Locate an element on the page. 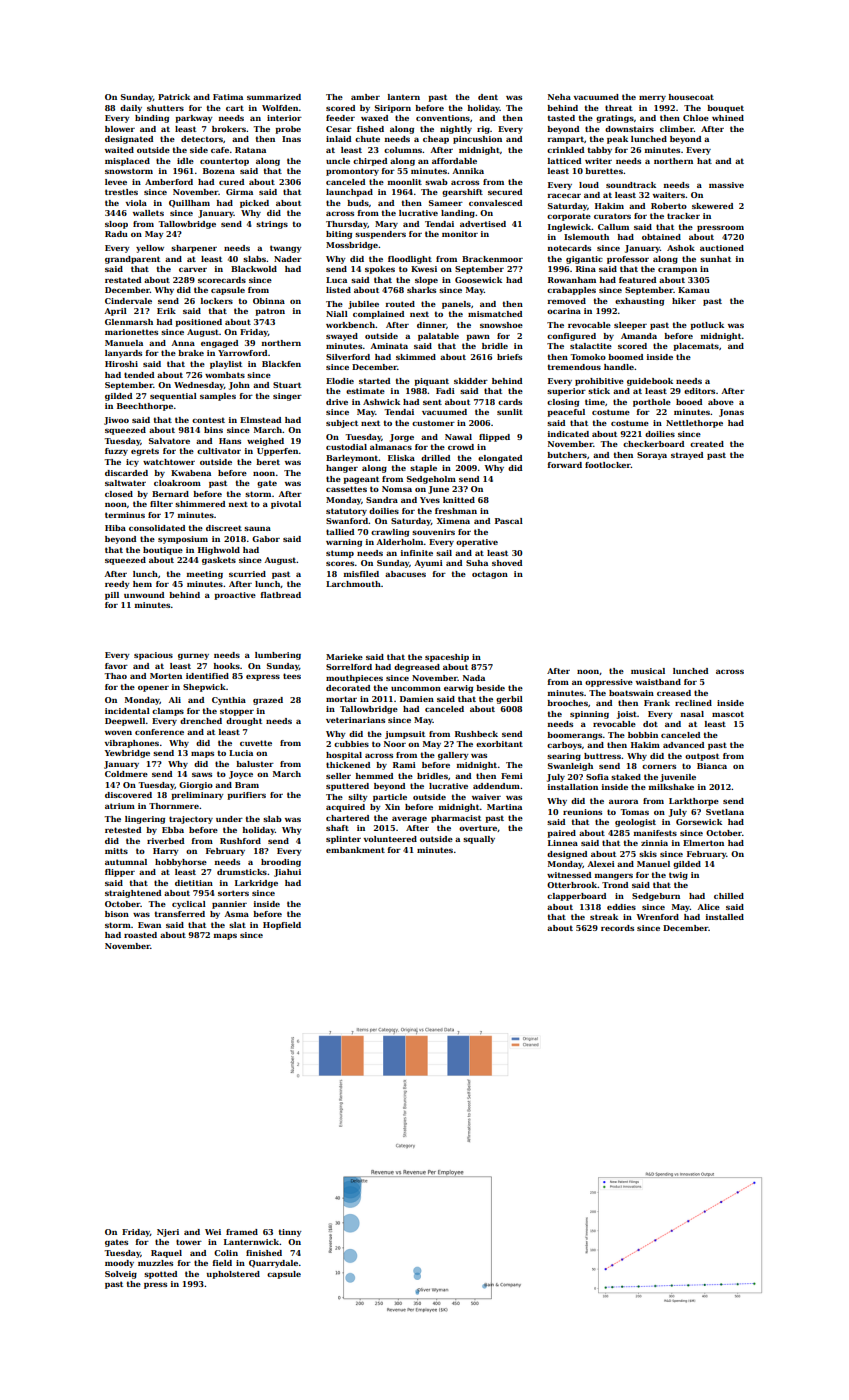 This document has height=1400, width=849. Elmstead is located at coordinates (261, 420).
